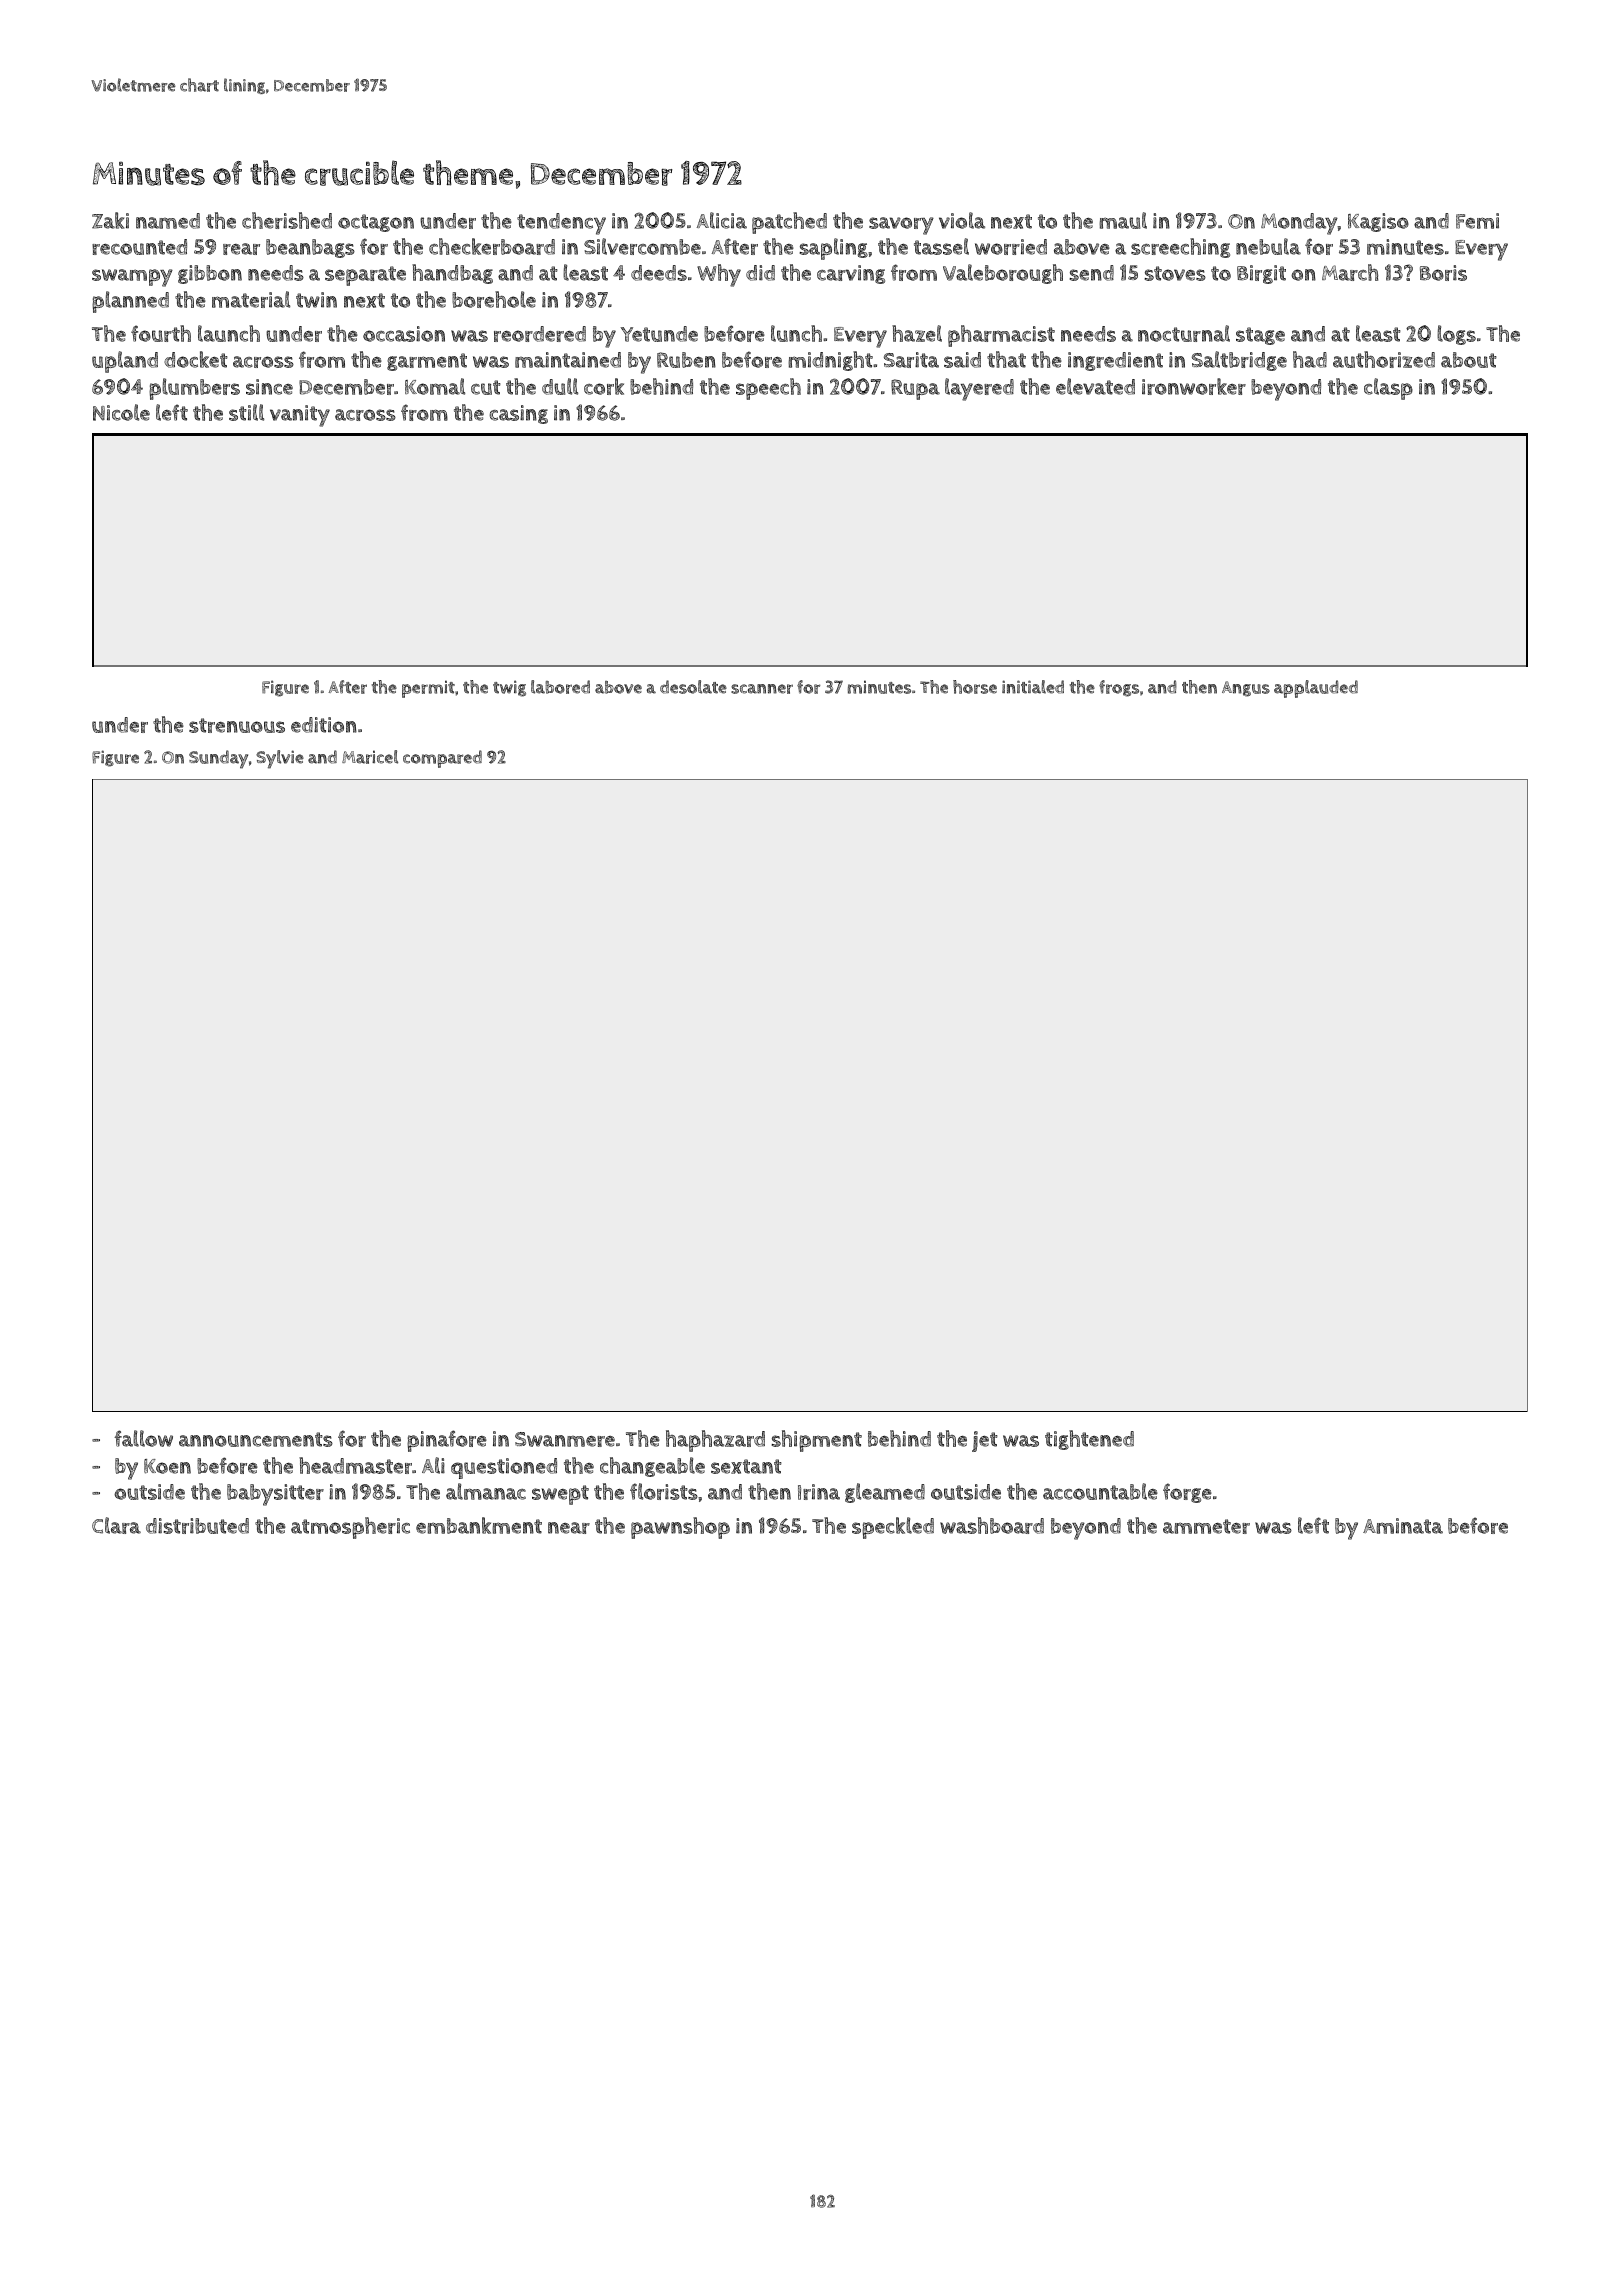  Describe the element at coordinates (1246, 689) in the document. I see `Angus` at that location.
